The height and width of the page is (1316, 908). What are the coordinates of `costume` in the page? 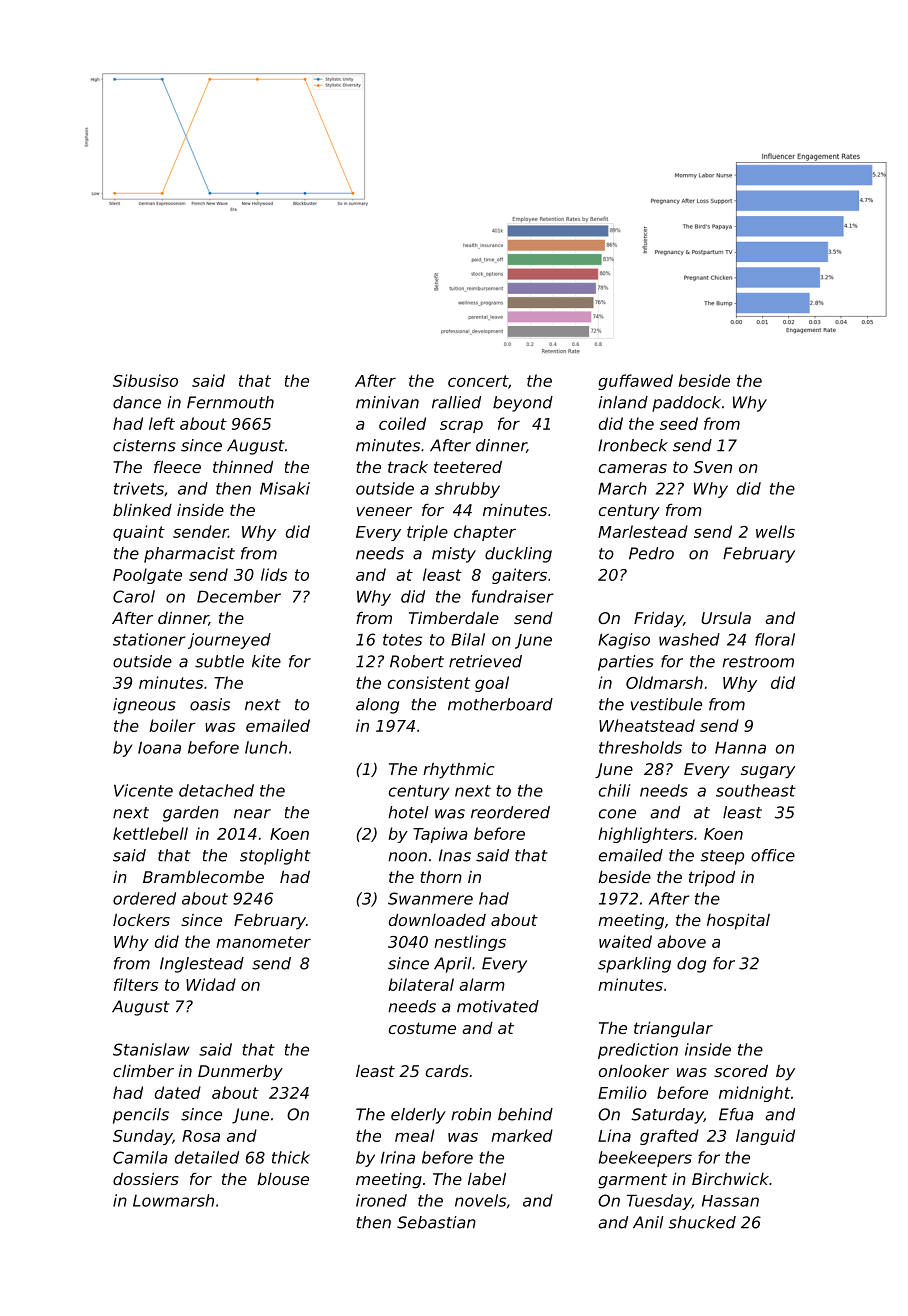 It's located at (422, 1028).
